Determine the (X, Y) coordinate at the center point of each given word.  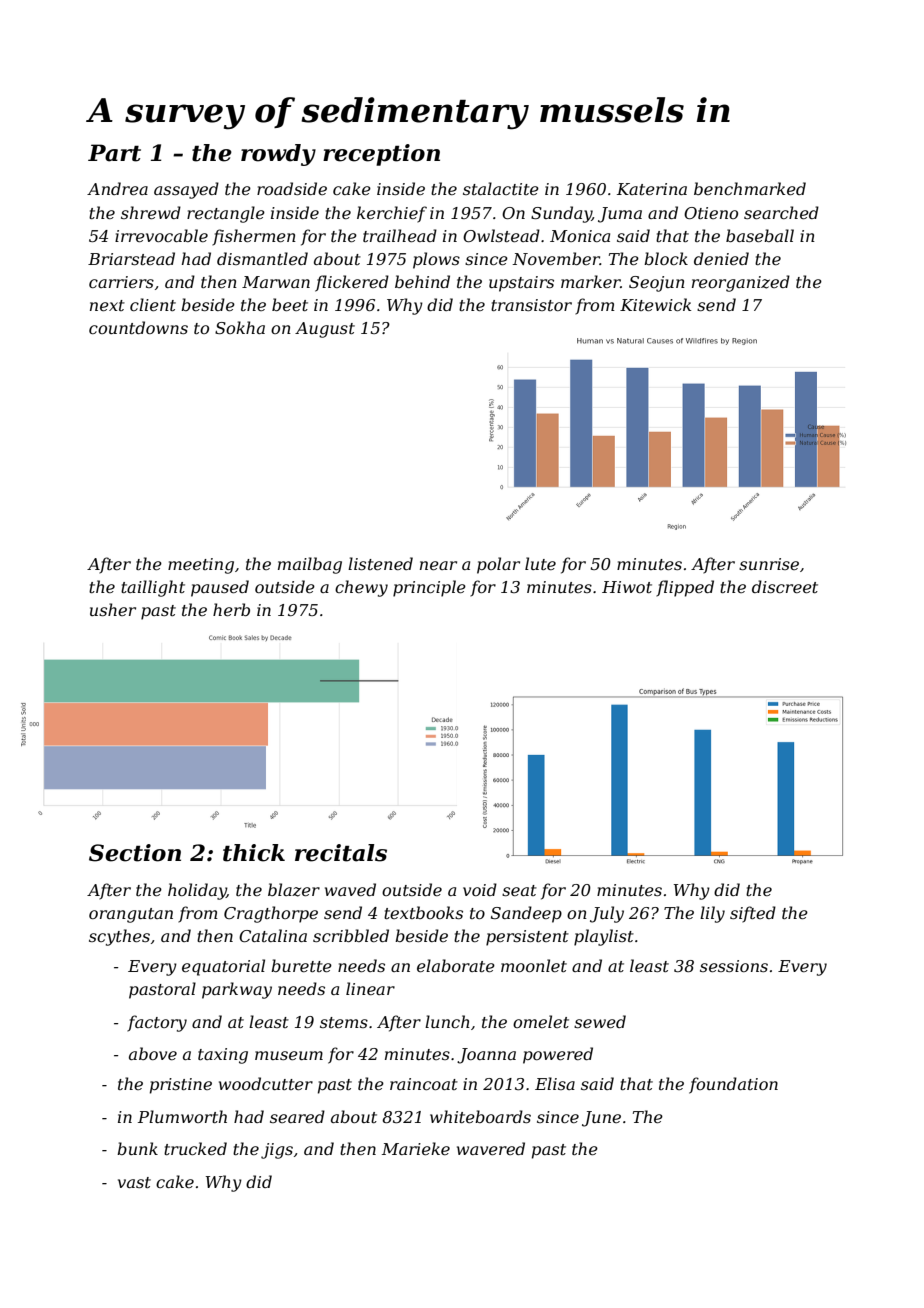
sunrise (769, 564)
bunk (137, 1148)
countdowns (138, 327)
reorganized (741, 283)
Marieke (416, 1148)
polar (498, 565)
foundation (733, 1085)
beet (290, 304)
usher (113, 609)
